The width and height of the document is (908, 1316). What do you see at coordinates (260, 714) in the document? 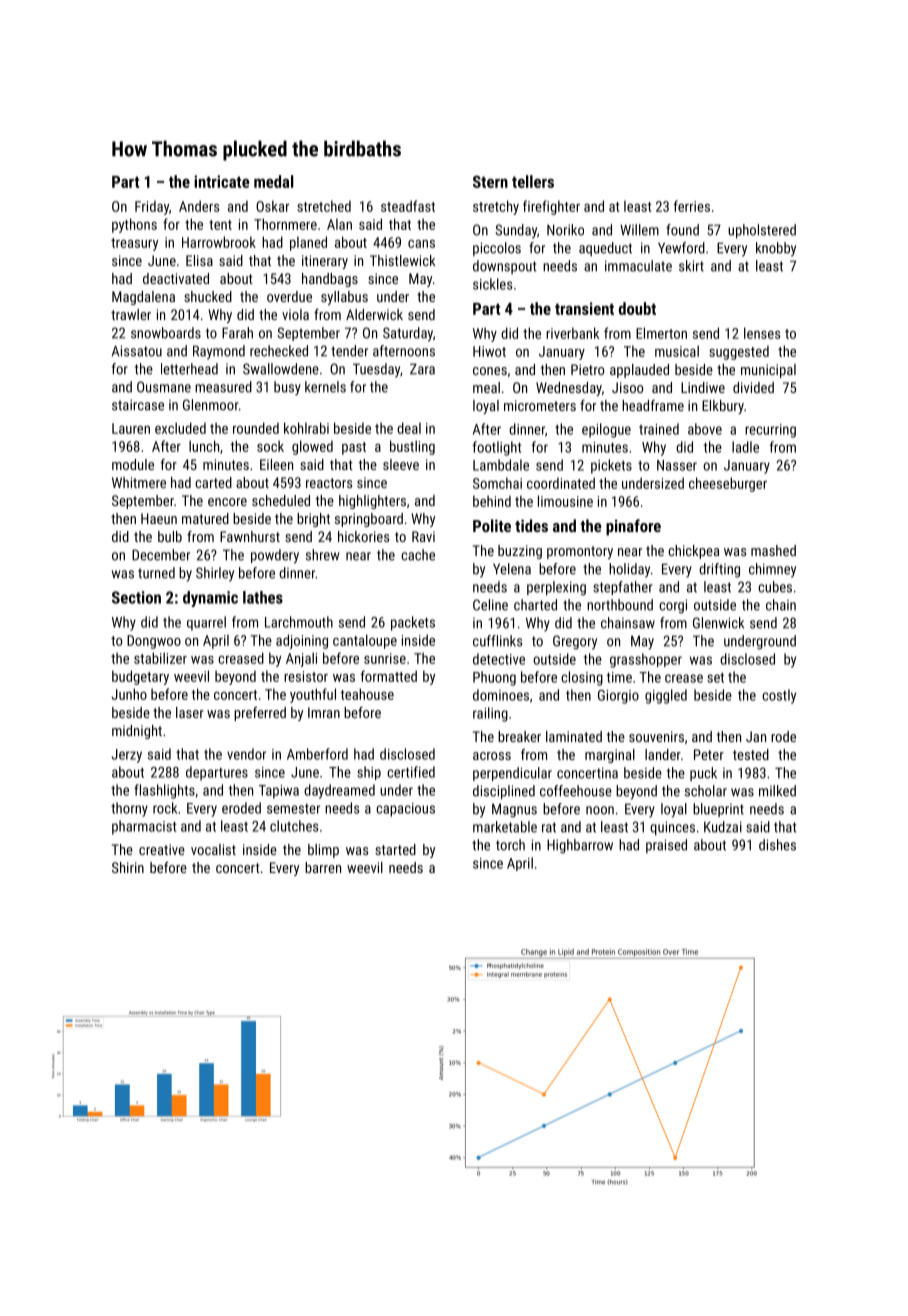
I see `preferred` at bounding box center [260, 714].
